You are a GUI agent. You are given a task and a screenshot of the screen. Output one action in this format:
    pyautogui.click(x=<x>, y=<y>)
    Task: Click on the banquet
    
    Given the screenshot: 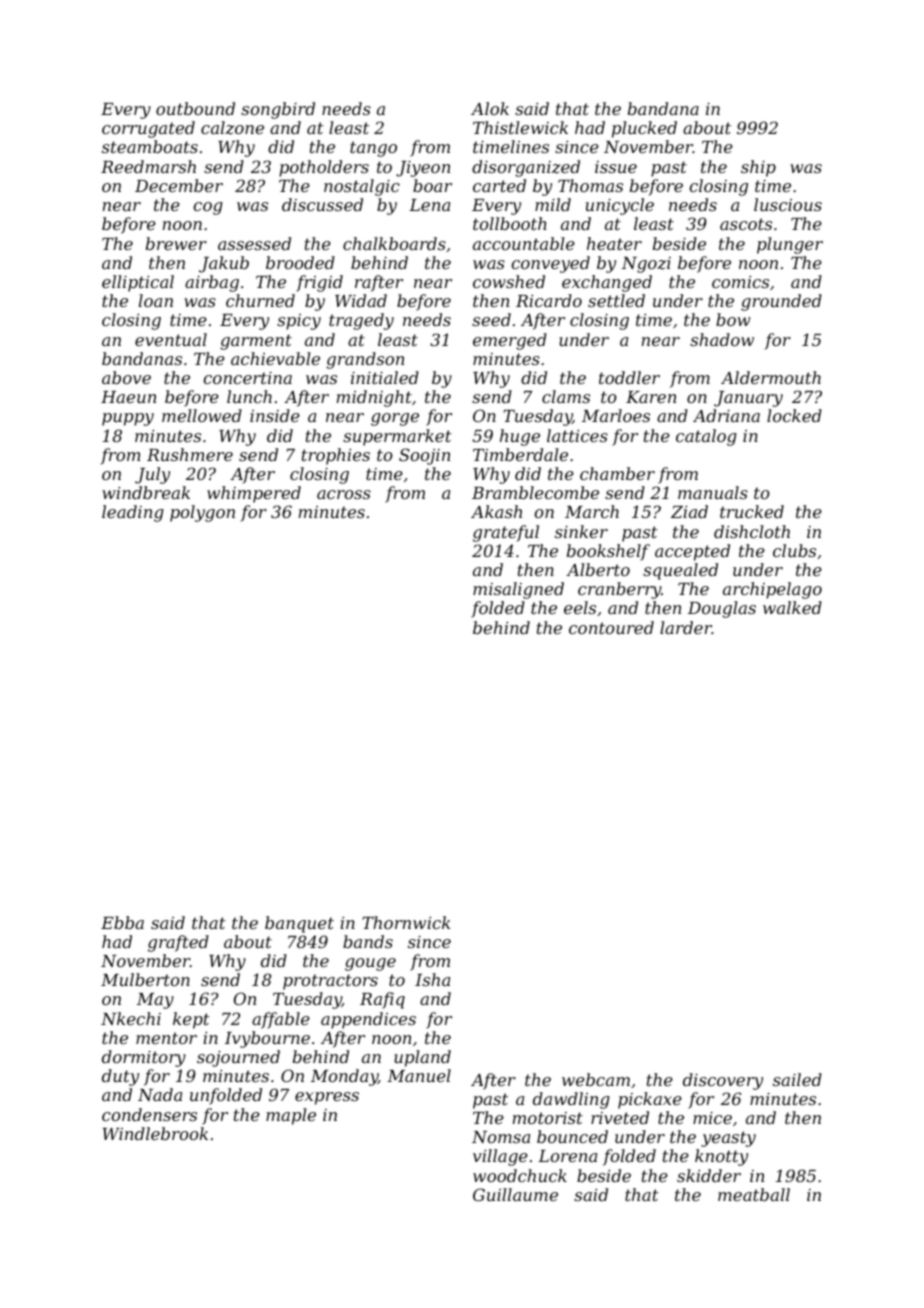 What is the action you would take?
    pyautogui.click(x=299, y=924)
